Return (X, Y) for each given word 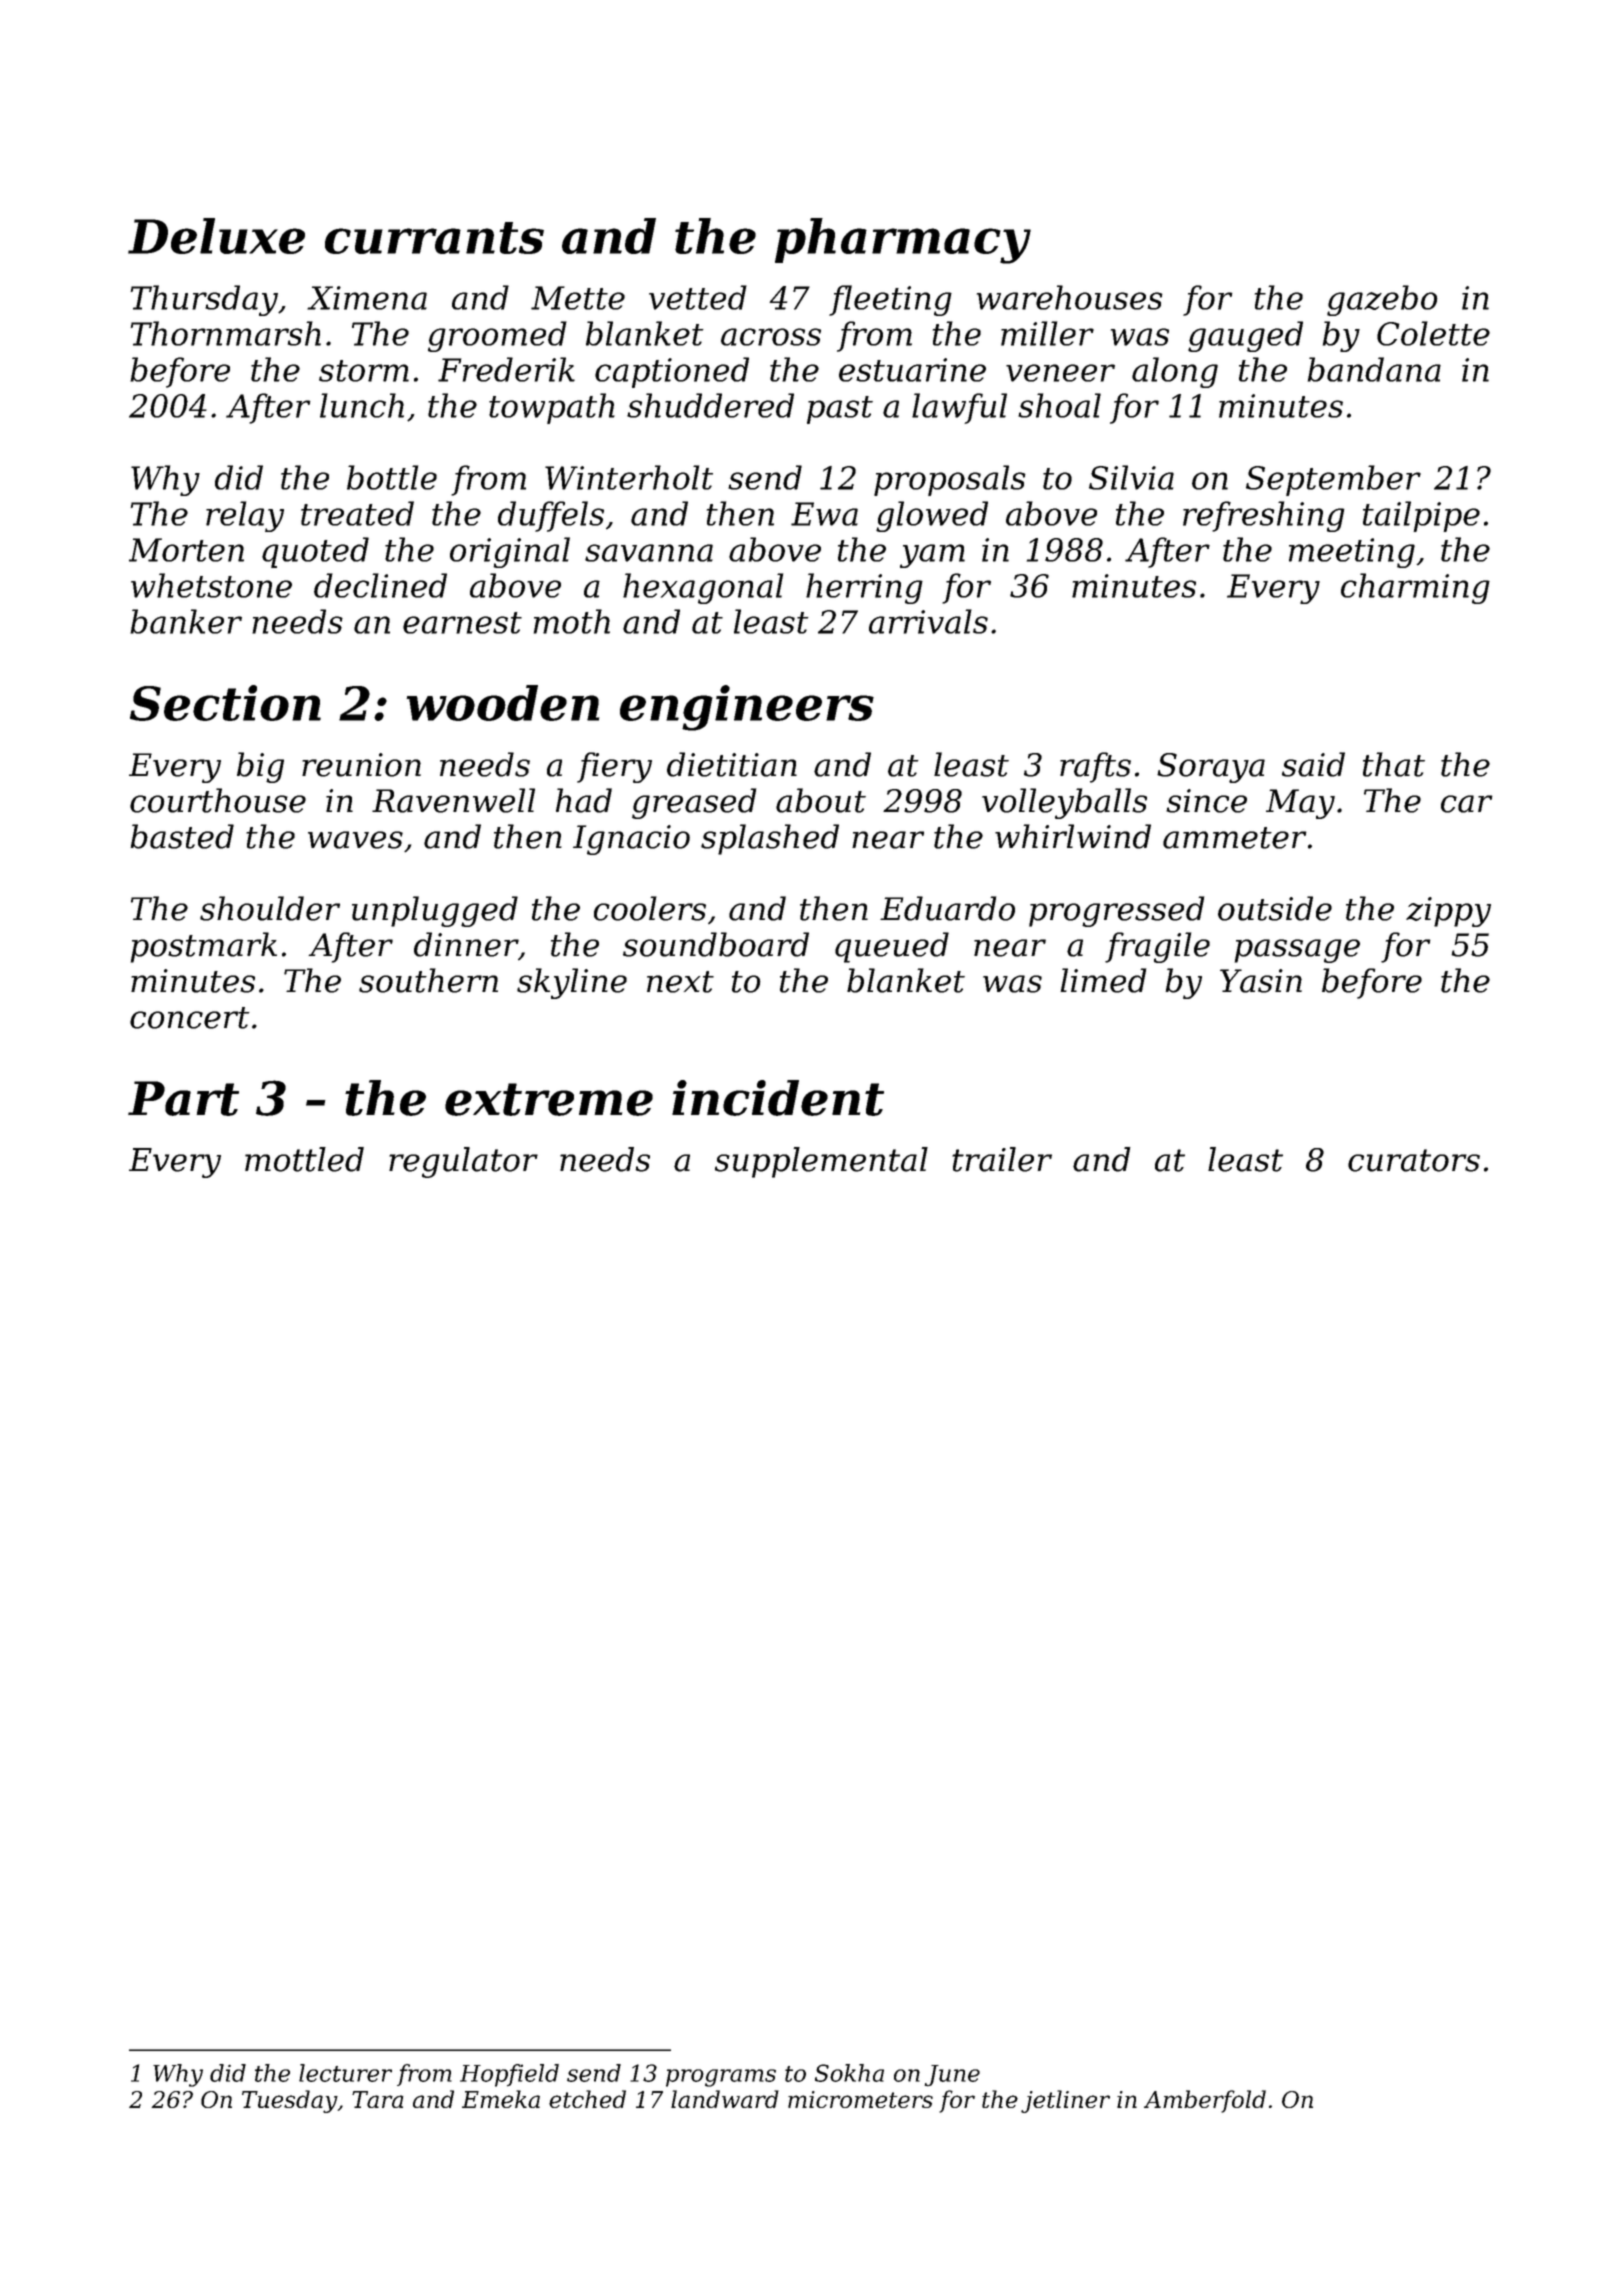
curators (1414, 1160)
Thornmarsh (226, 333)
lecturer (345, 2073)
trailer (1002, 1159)
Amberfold (1205, 2101)
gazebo (1382, 300)
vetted (698, 297)
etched (587, 2099)
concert (190, 1018)
